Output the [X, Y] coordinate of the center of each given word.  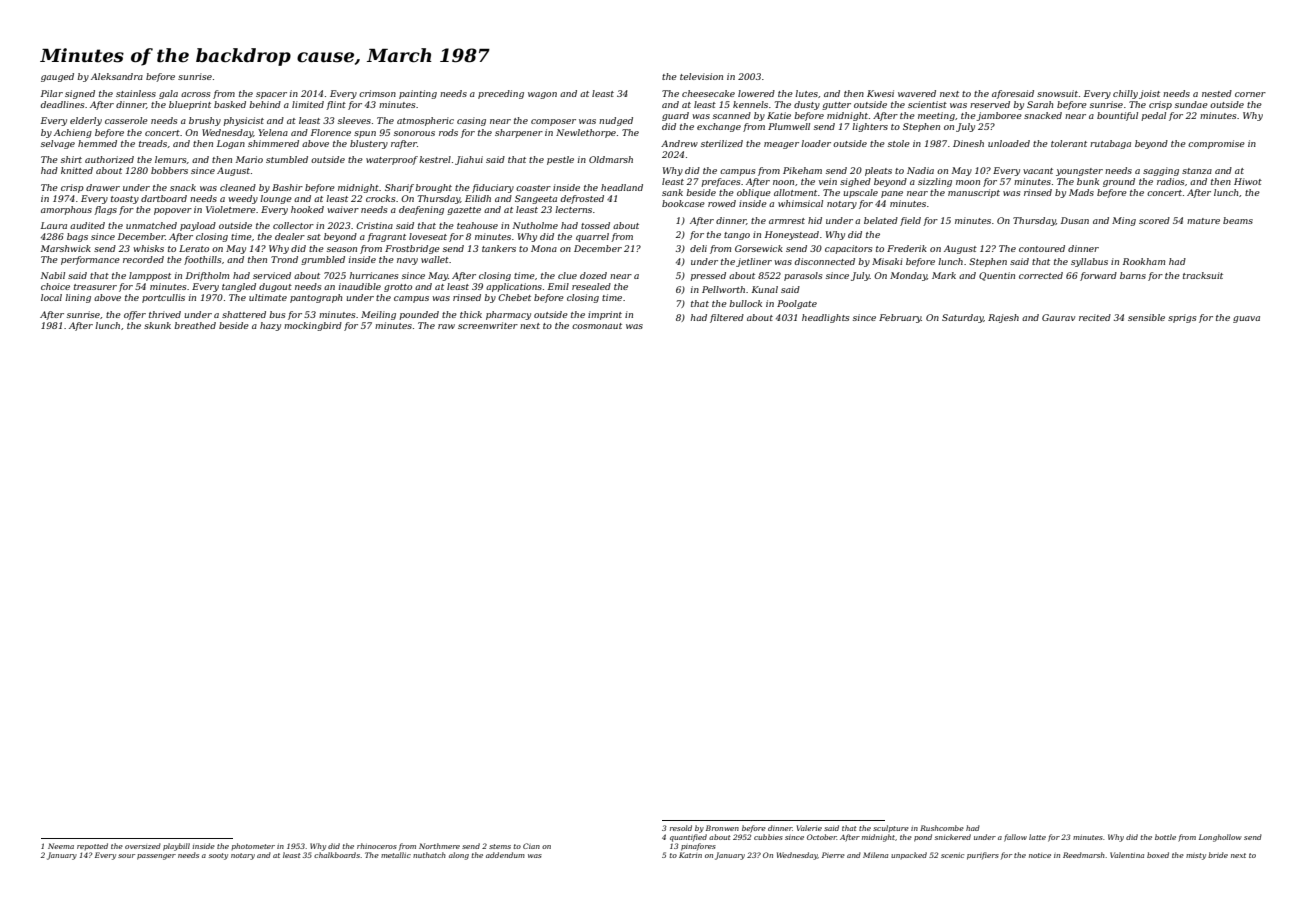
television [701, 76]
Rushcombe [942, 828]
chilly [1125, 94]
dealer [290, 236]
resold [681, 828]
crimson [377, 93]
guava [1246, 319]
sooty [218, 856]
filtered [727, 318]
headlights [825, 318]
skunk [157, 325]
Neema [61, 846]
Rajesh [1003, 318]
